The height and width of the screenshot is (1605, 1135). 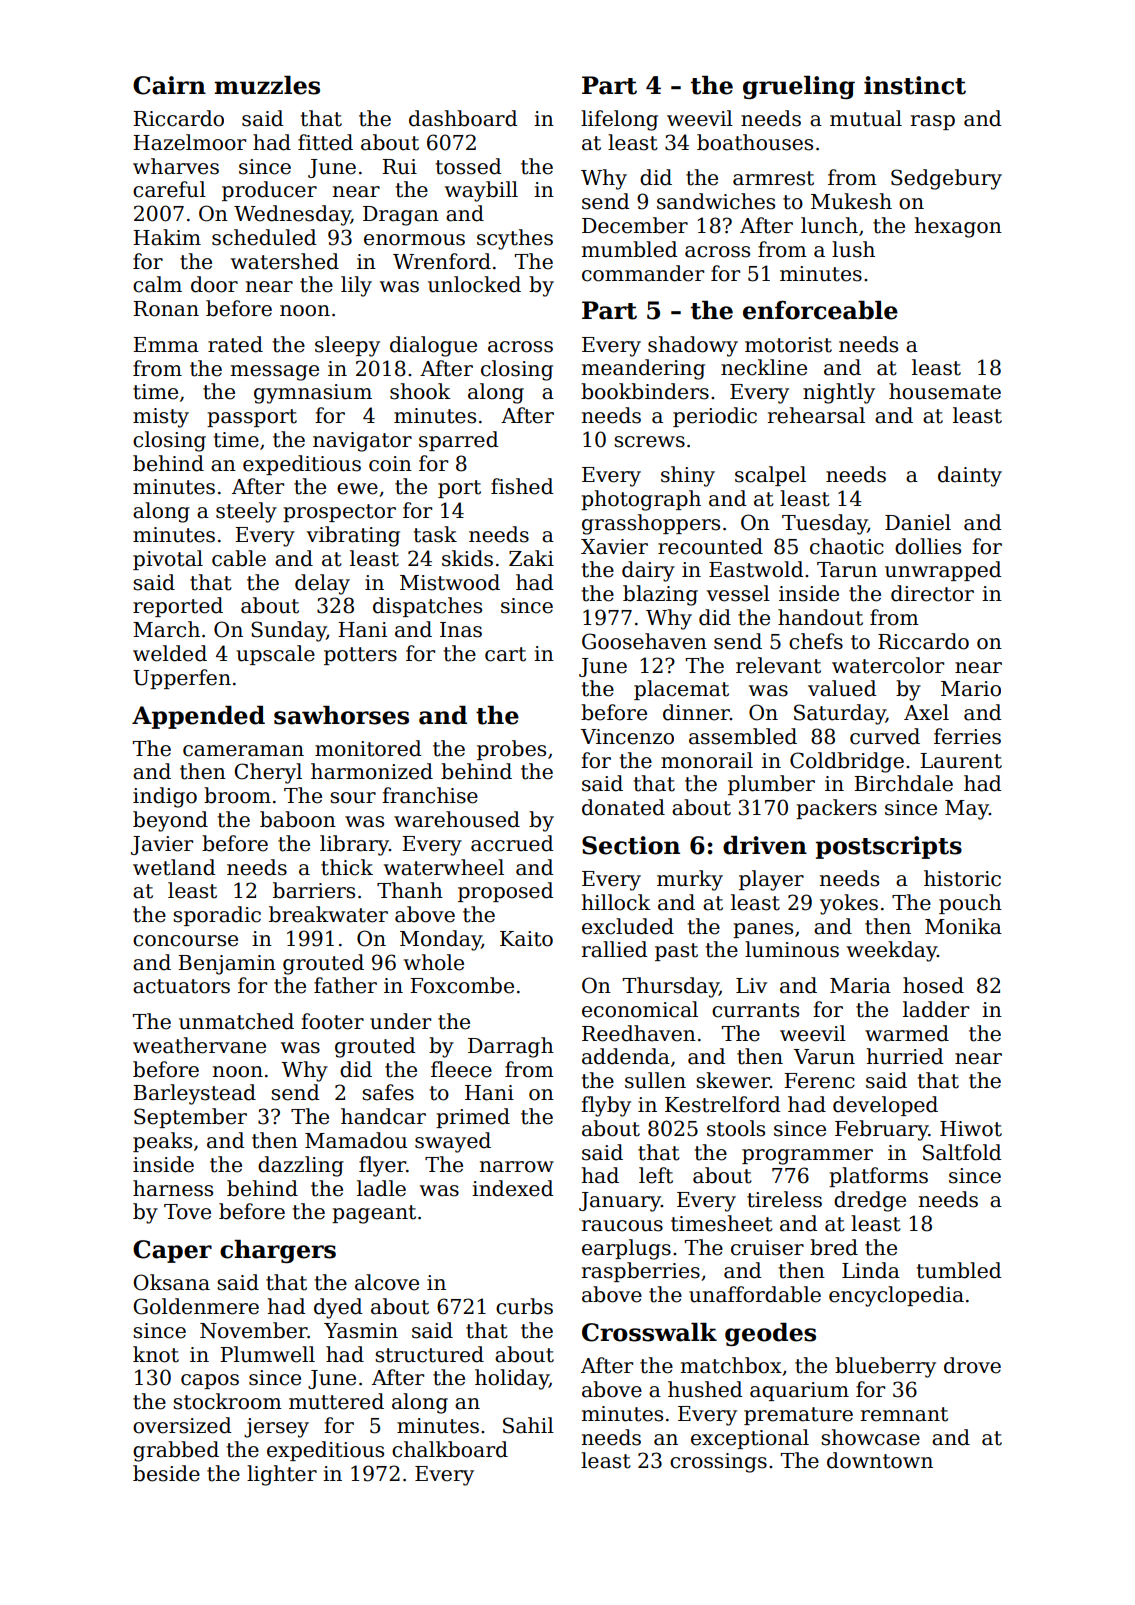 What do you see at coordinates (970, 904) in the screenshot?
I see `pouch` at bounding box center [970, 904].
